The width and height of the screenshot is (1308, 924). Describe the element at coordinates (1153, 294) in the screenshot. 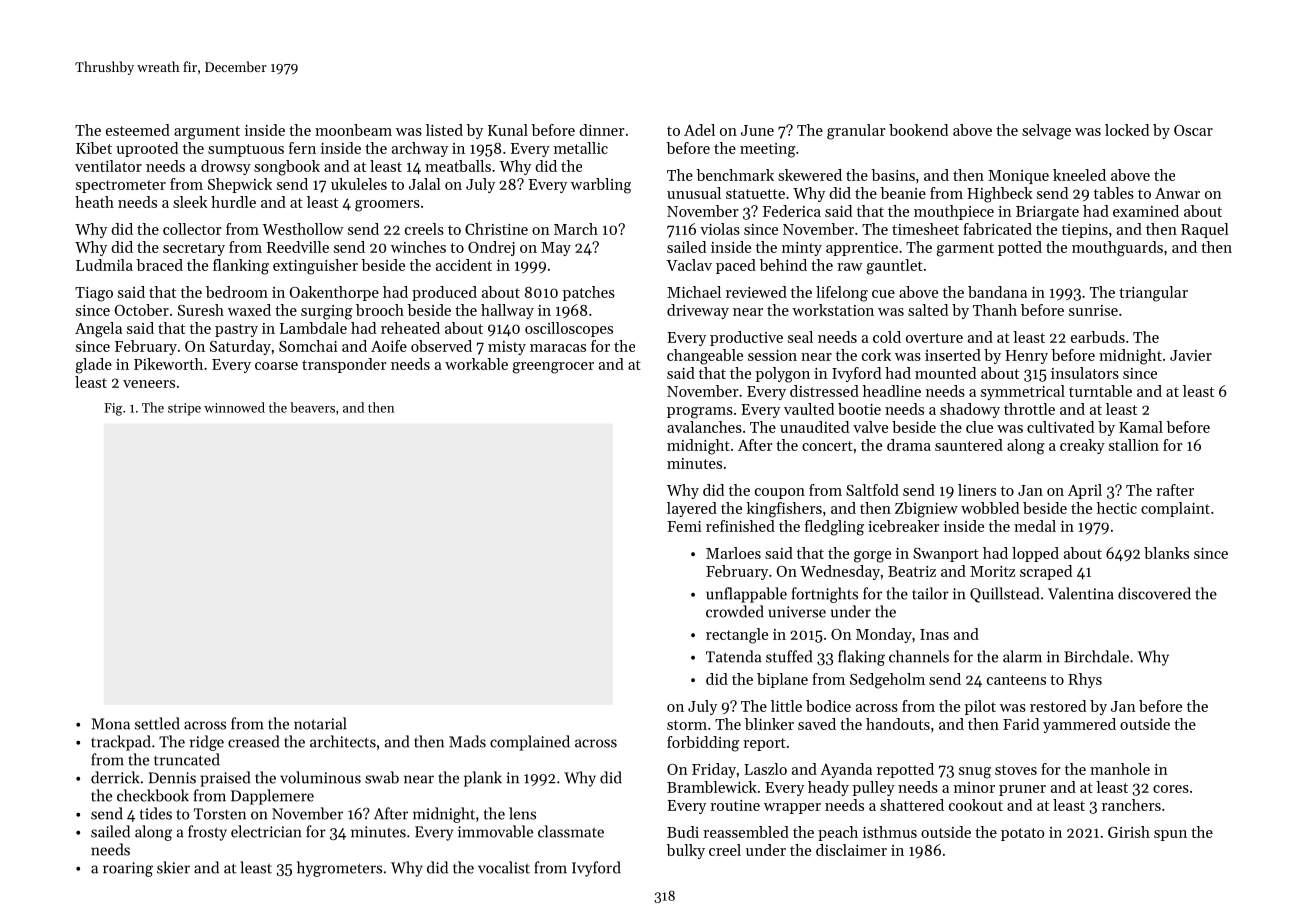

I see `triangular` at that location.
